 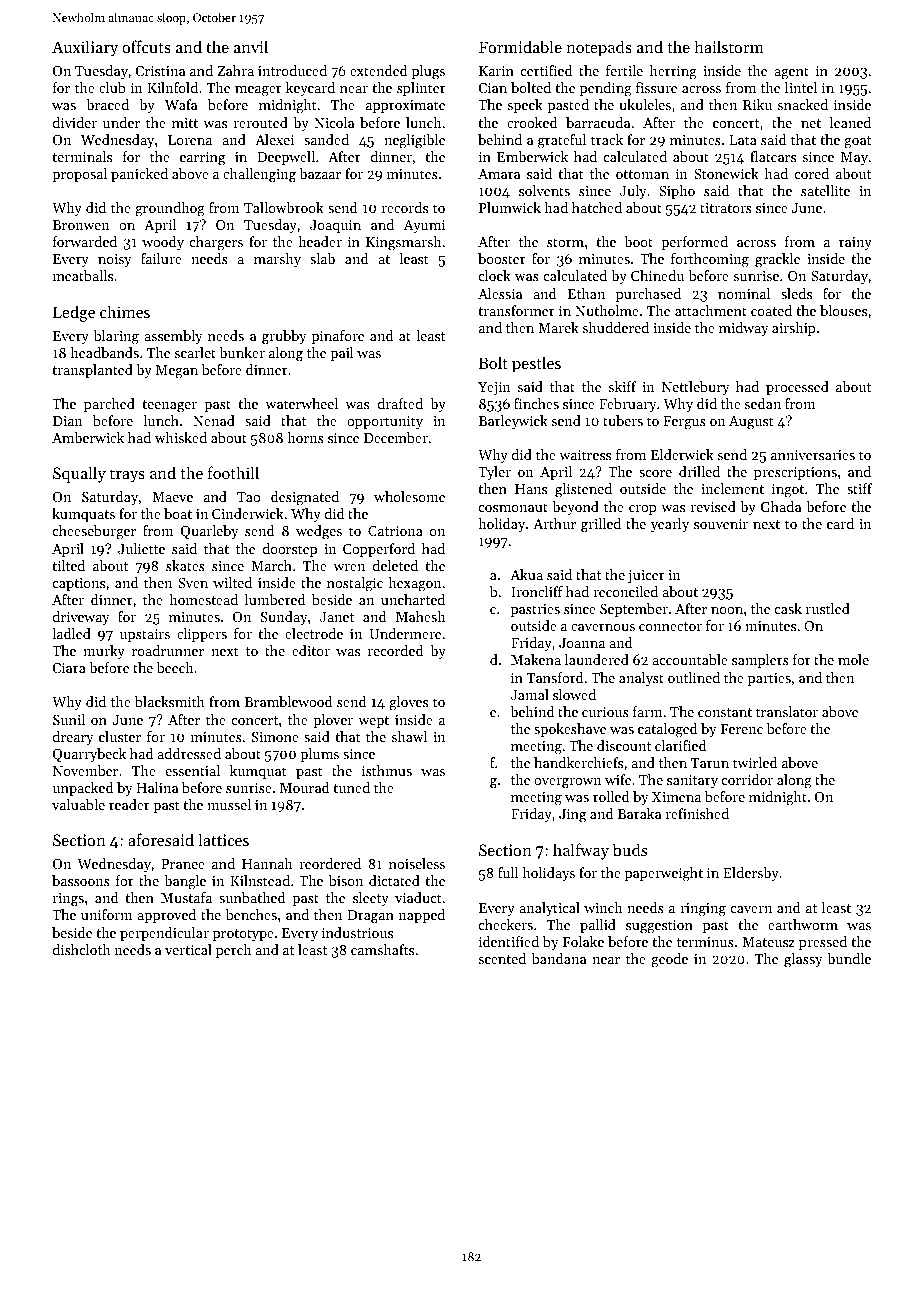 I want to click on offcuts, so click(x=146, y=46).
